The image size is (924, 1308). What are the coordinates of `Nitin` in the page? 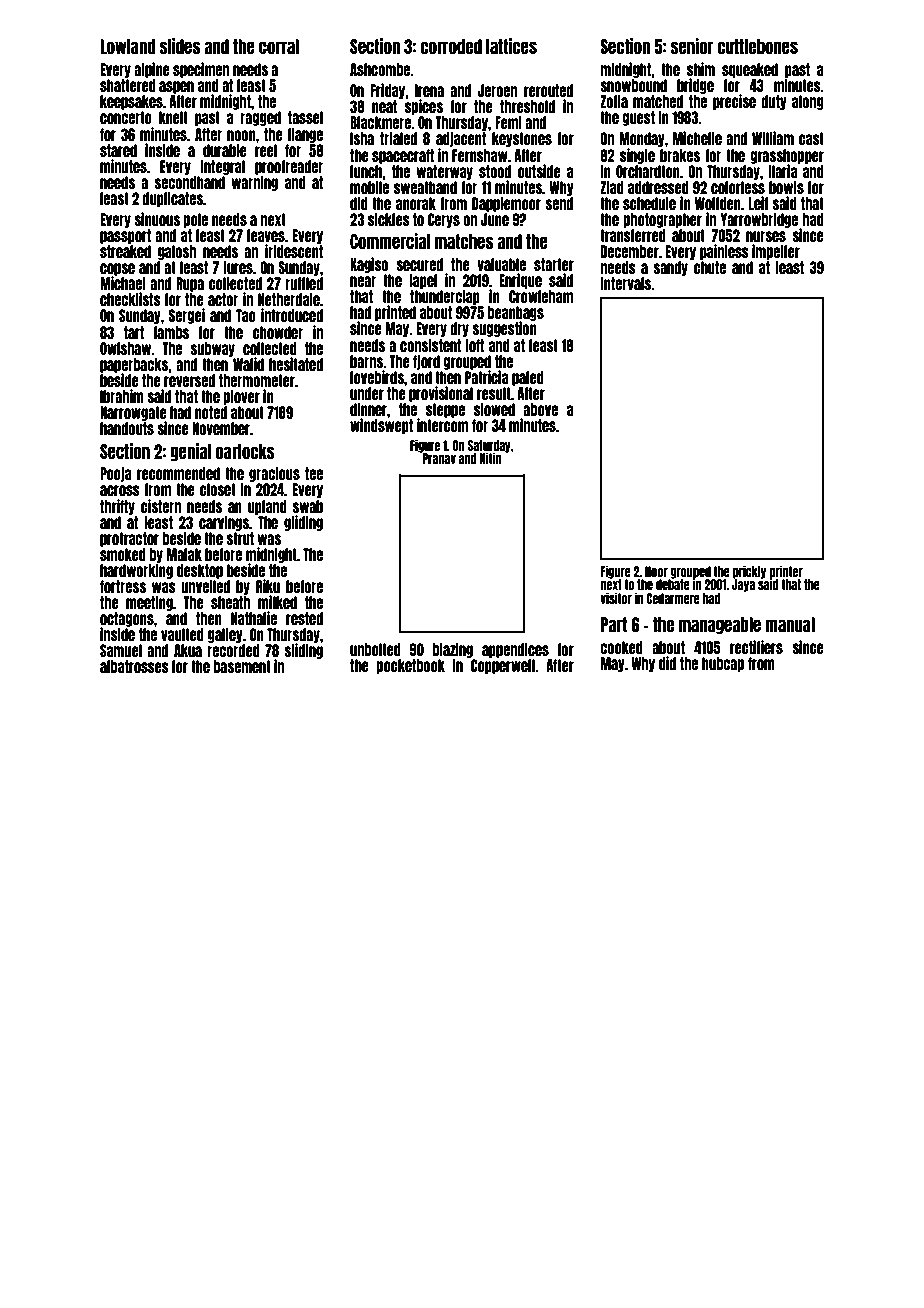 It's located at (490, 458).
